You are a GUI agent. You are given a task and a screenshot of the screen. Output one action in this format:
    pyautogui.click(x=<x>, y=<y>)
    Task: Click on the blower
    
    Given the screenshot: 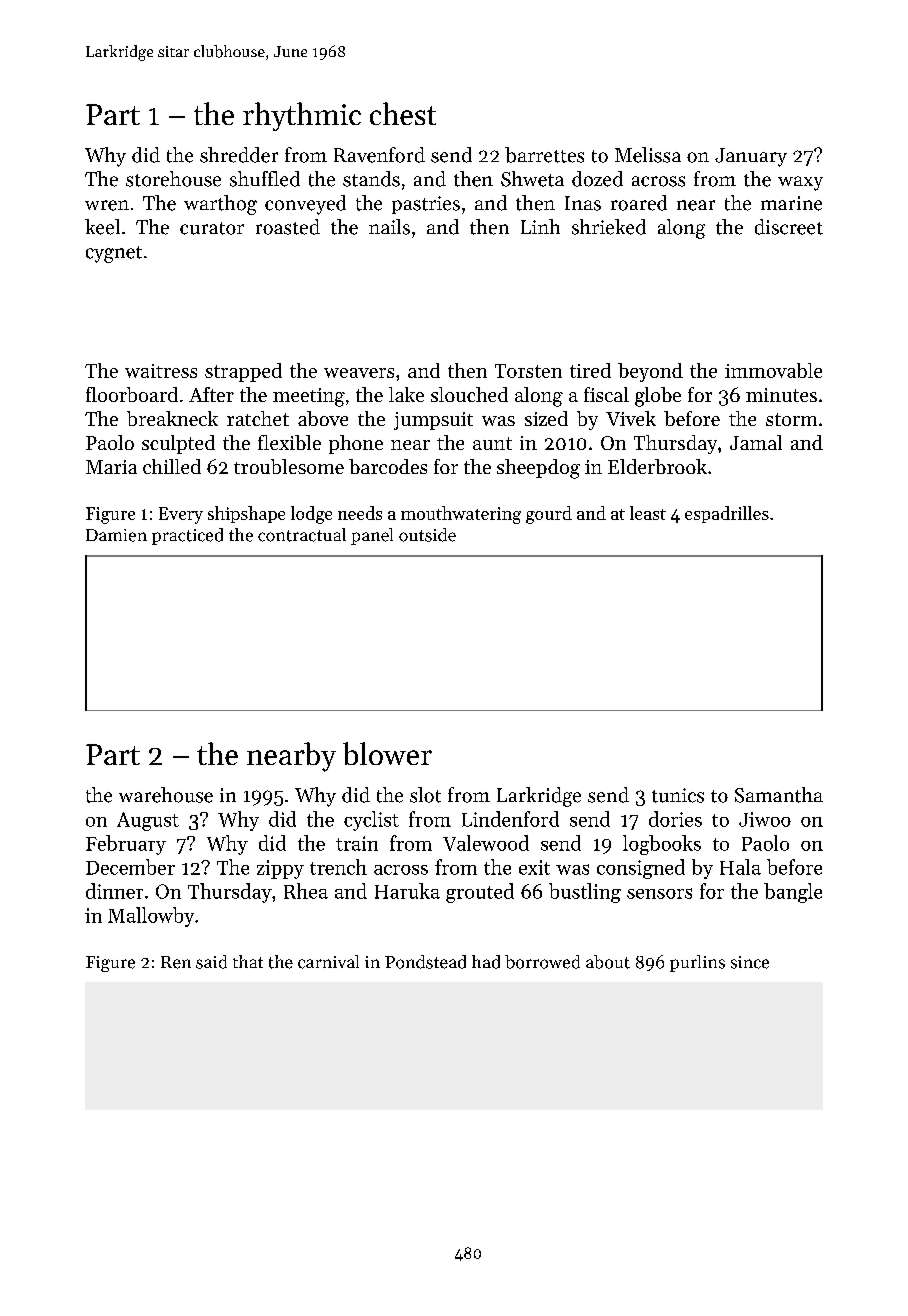 What is the action you would take?
    pyautogui.click(x=387, y=753)
